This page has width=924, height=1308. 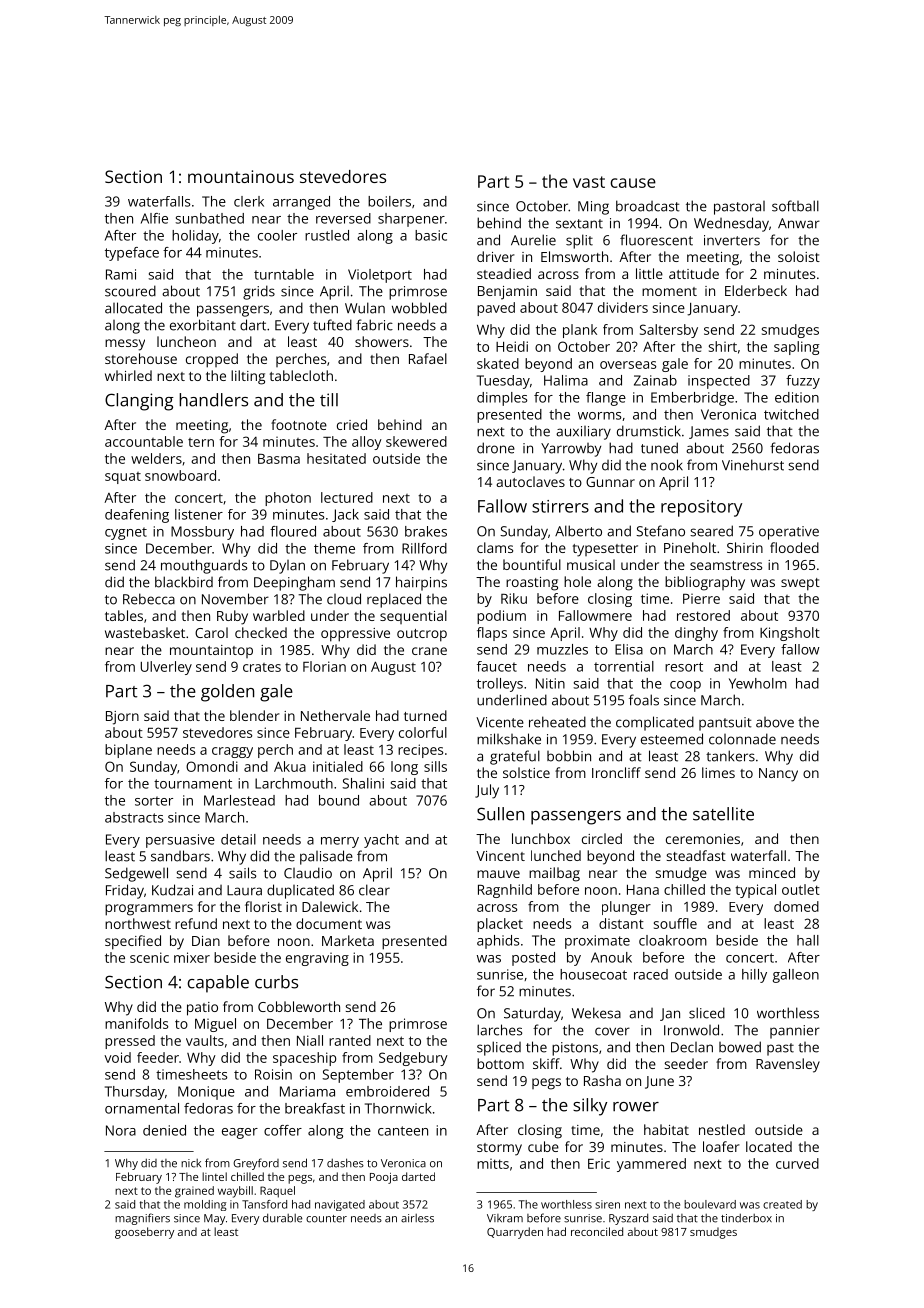 I want to click on vast, so click(x=589, y=182).
